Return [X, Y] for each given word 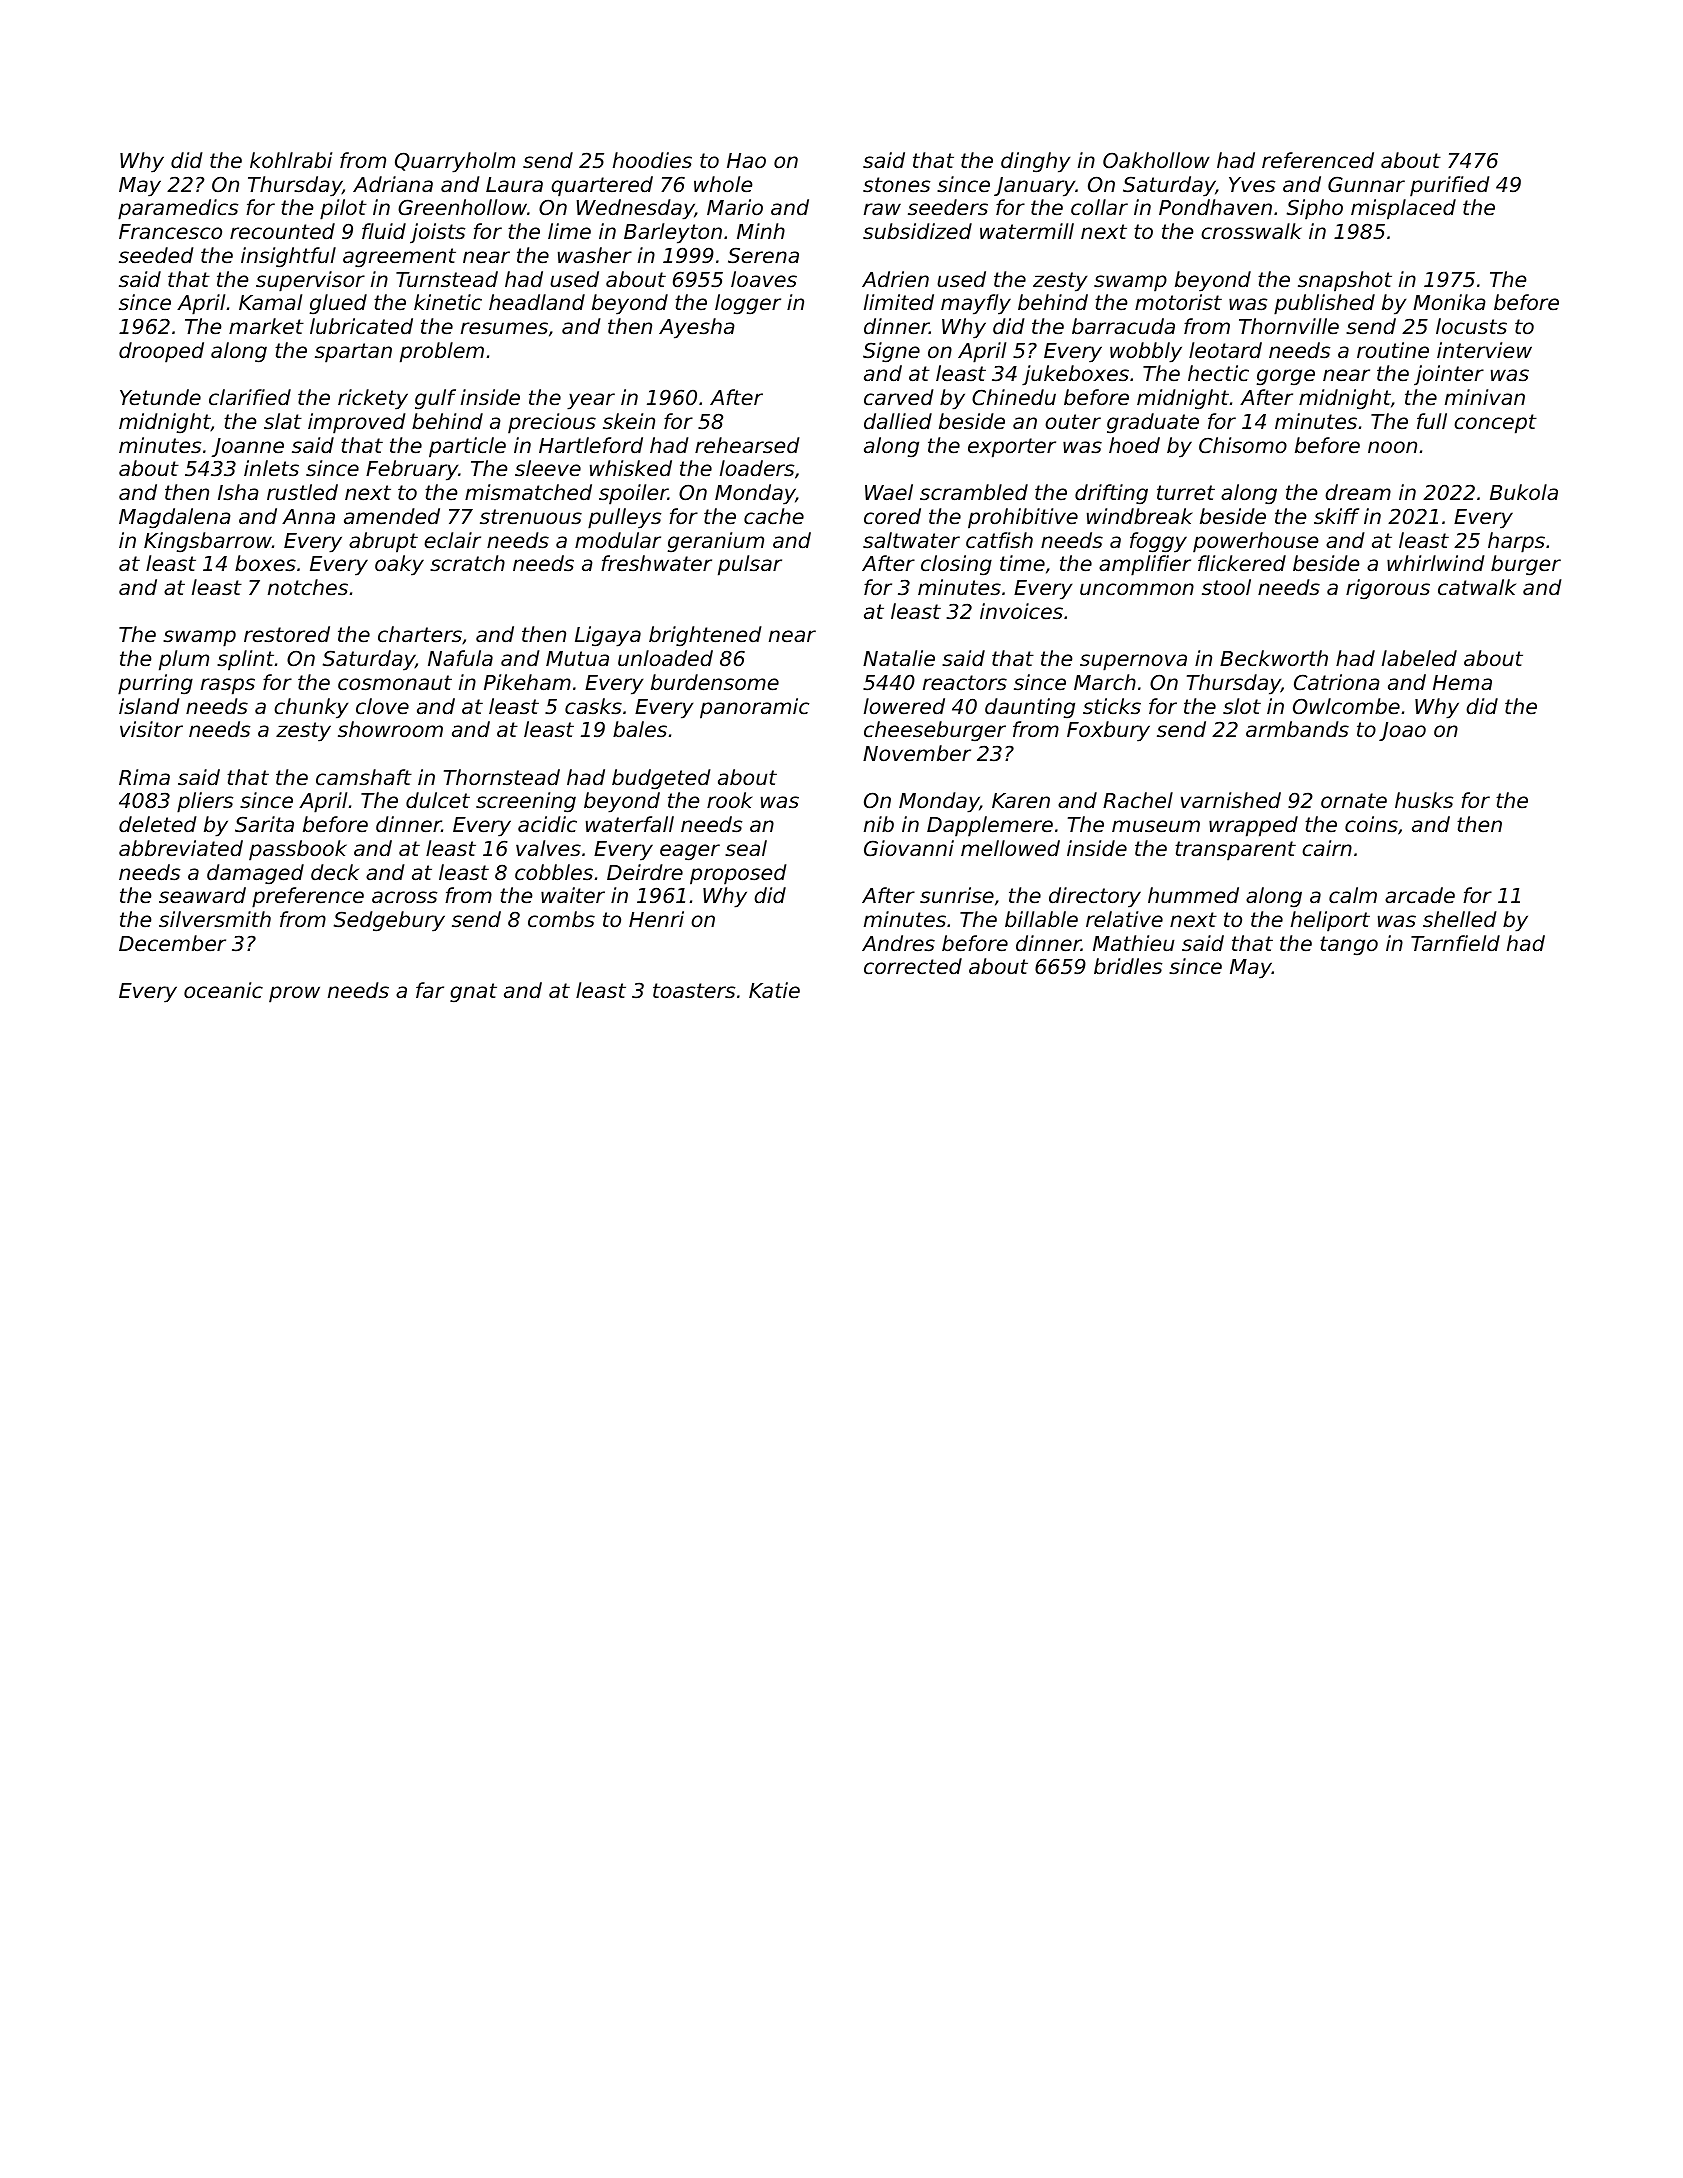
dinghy [1035, 162]
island [149, 706]
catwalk [1477, 587]
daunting [1030, 708]
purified [1449, 186]
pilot [343, 209]
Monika [1449, 302]
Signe [891, 352]
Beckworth [1274, 658]
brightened [705, 636]
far [430, 990]
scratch [467, 563]
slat [283, 421]
